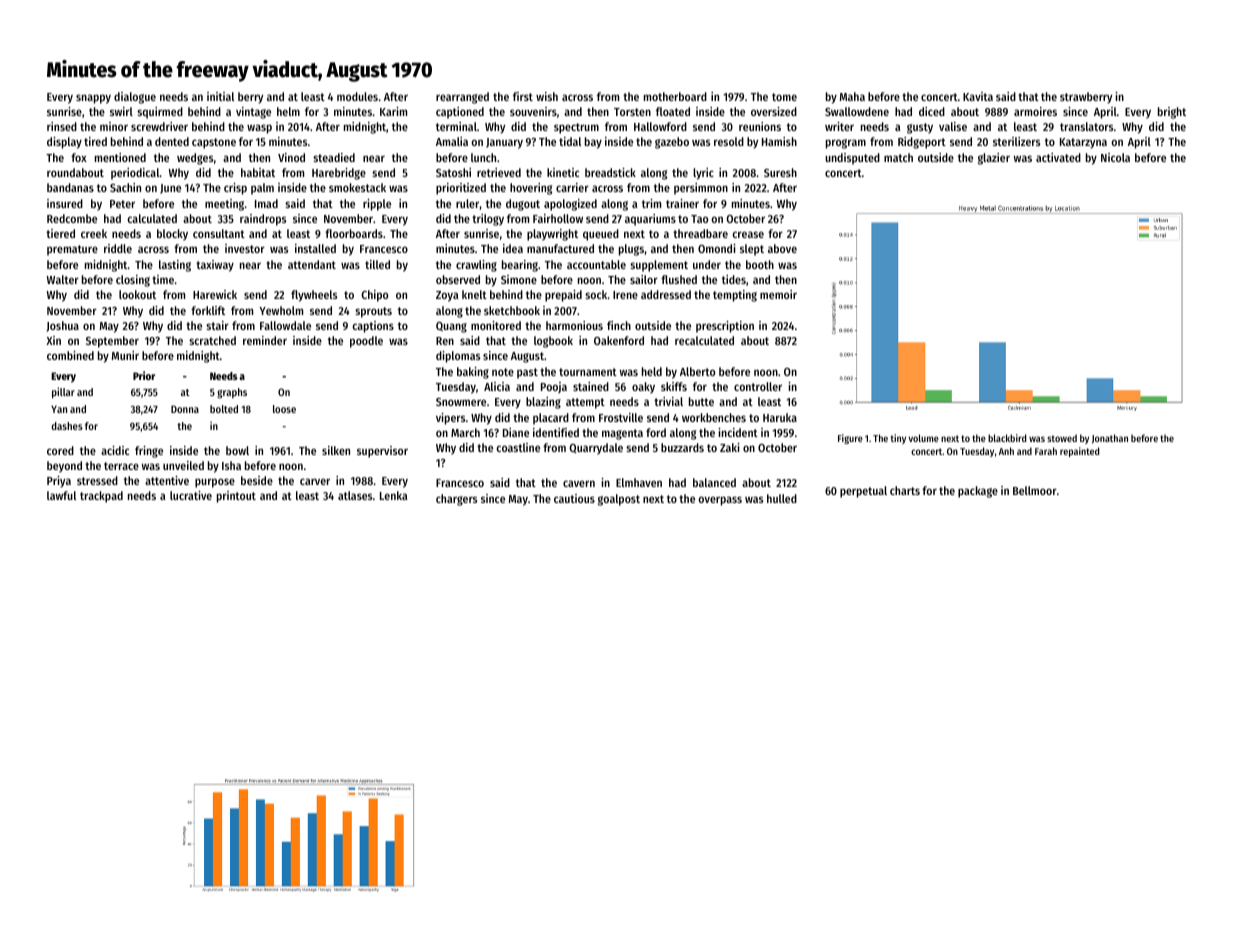 The image size is (1233, 952). What do you see at coordinates (1110, 439) in the screenshot?
I see `Jonathan` at bounding box center [1110, 439].
